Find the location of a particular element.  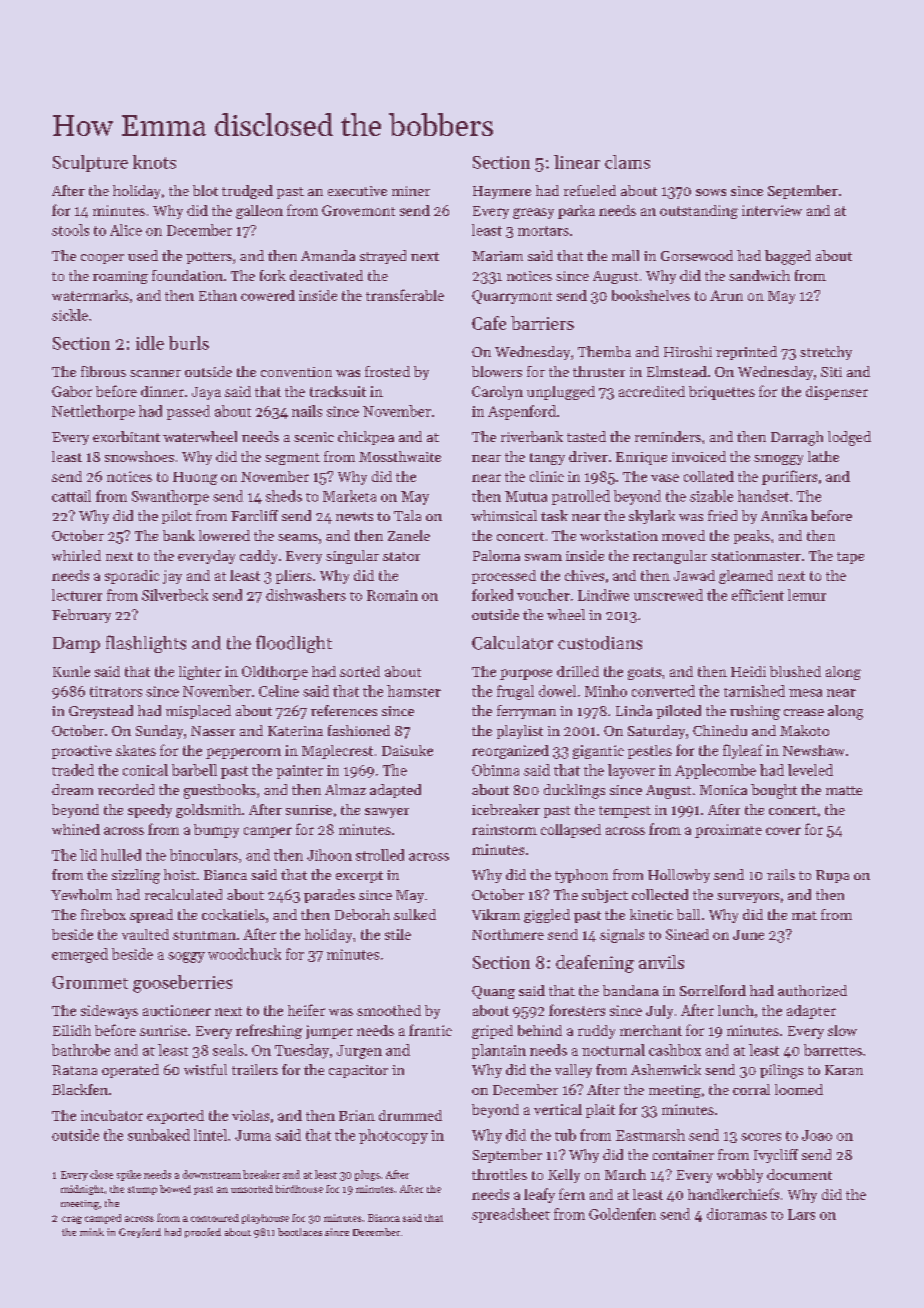

Mossthwaite is located at coordinates (400, 456).
